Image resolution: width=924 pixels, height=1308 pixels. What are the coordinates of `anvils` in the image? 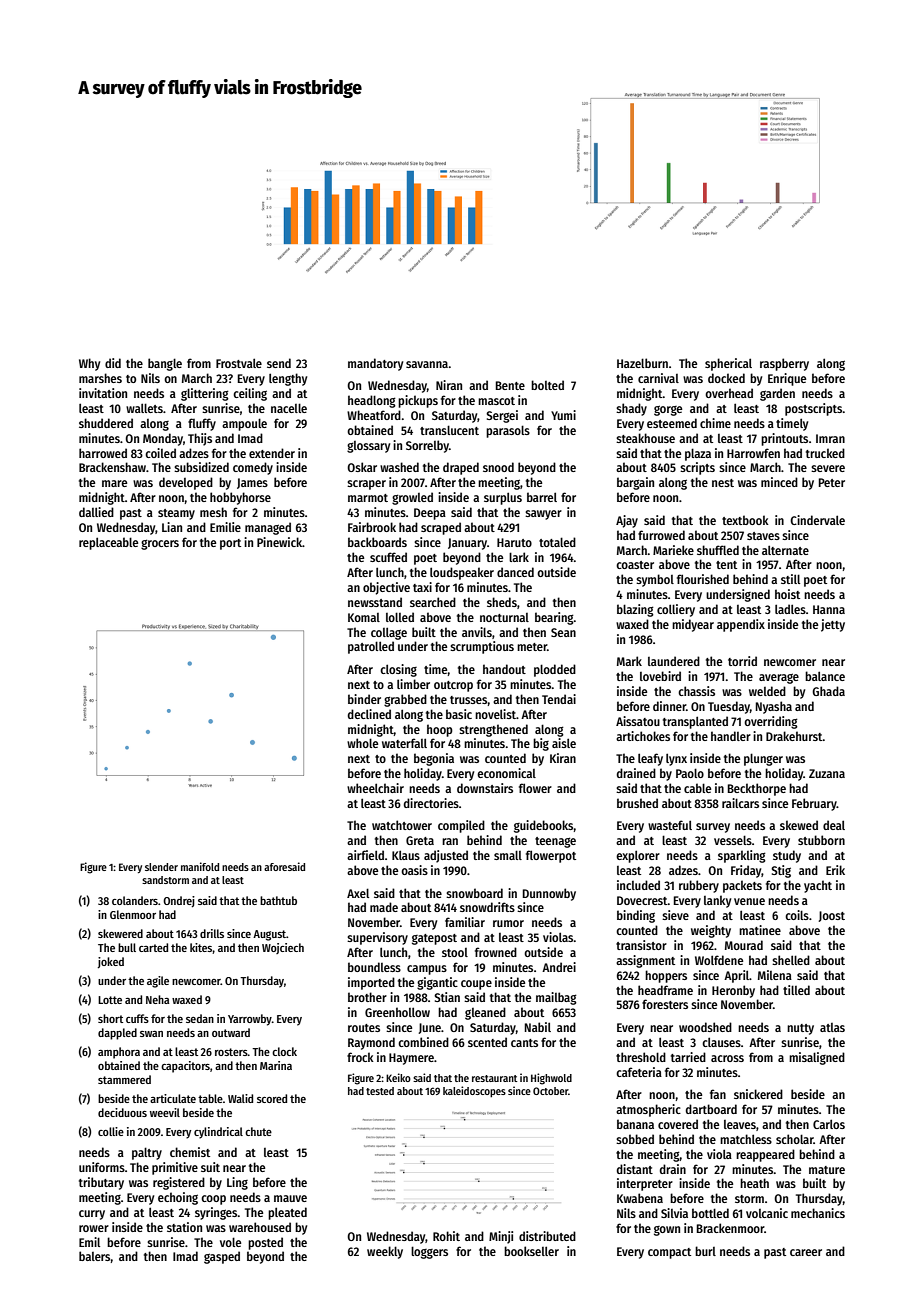 It's located at (477, 632).
